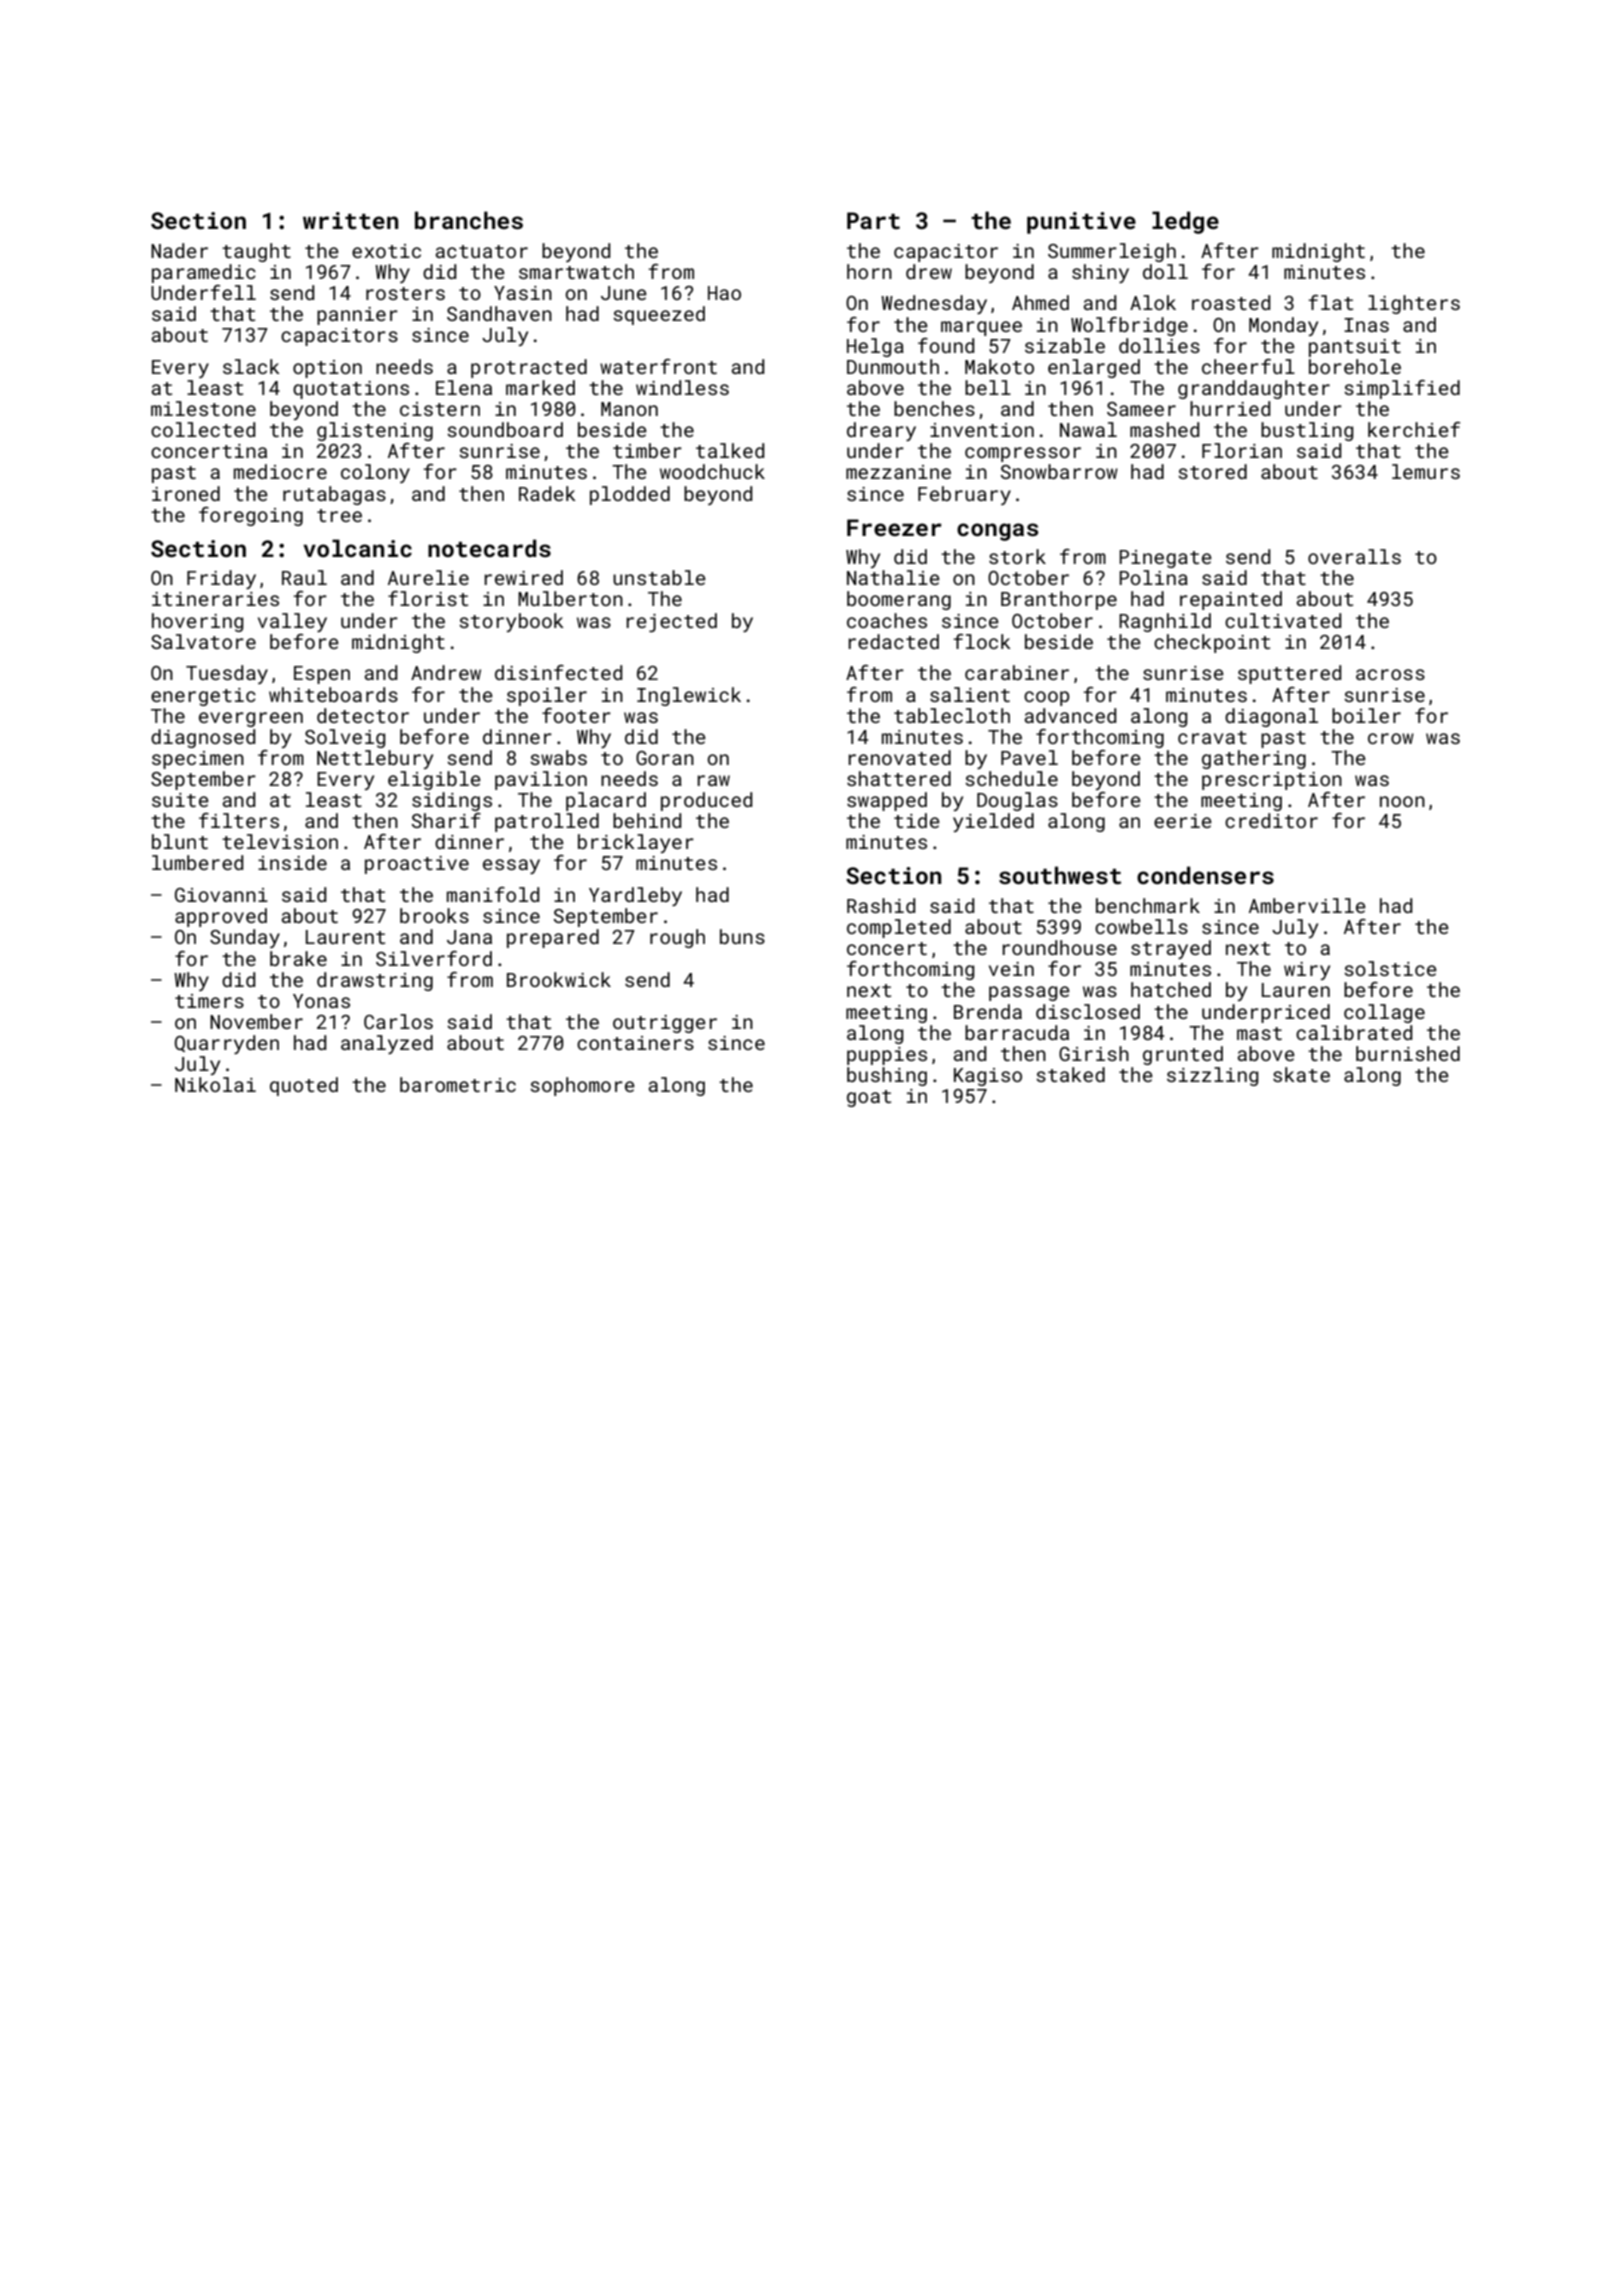 The image size is (1620, 2292). I want to click on produced, so click(706, 801).
